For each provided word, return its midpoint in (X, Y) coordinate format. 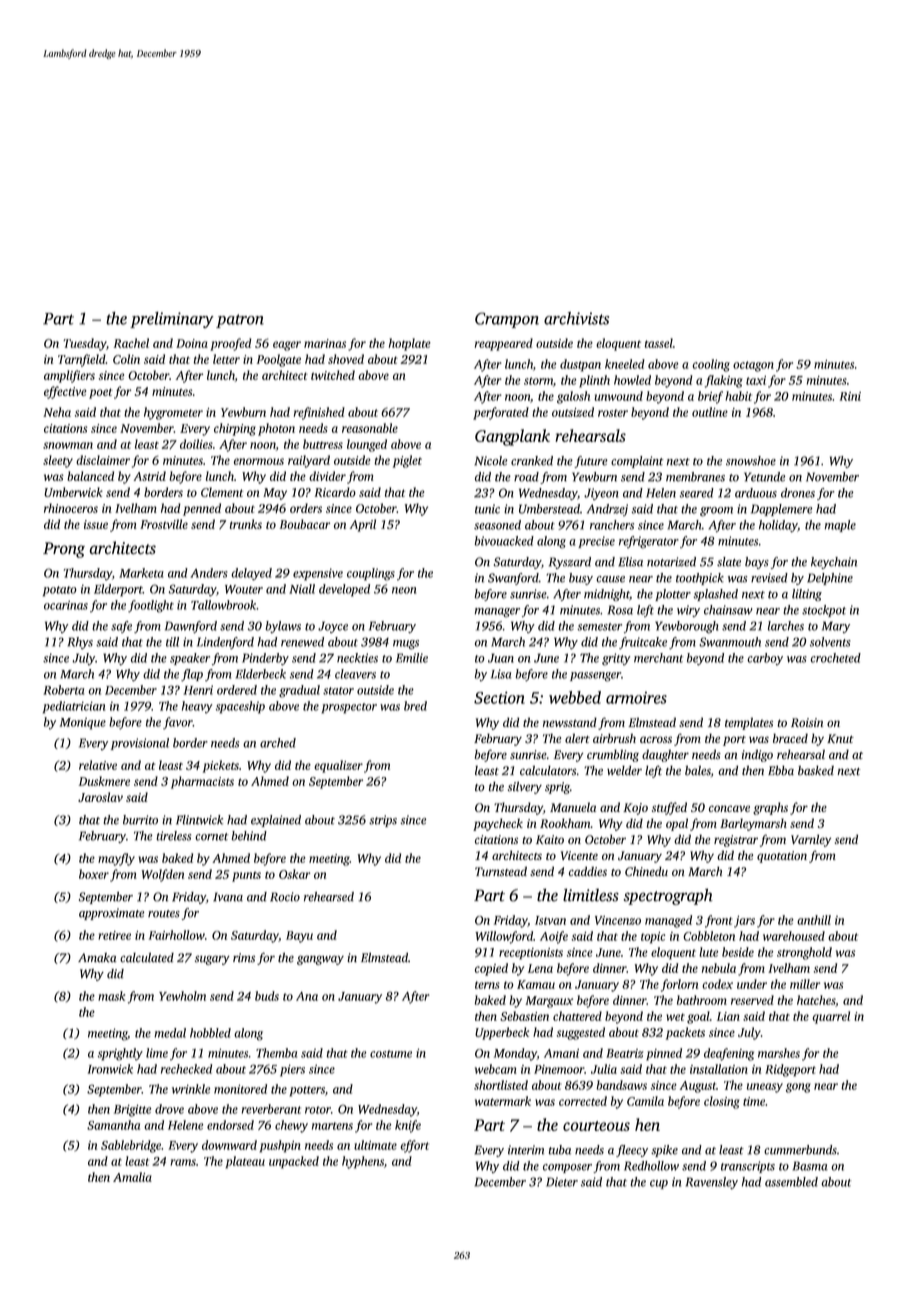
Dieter (562, 1182)
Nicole (490, 461)
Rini (850, 396)
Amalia (132, 1177)
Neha (57, 412)
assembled (791, 1182)
